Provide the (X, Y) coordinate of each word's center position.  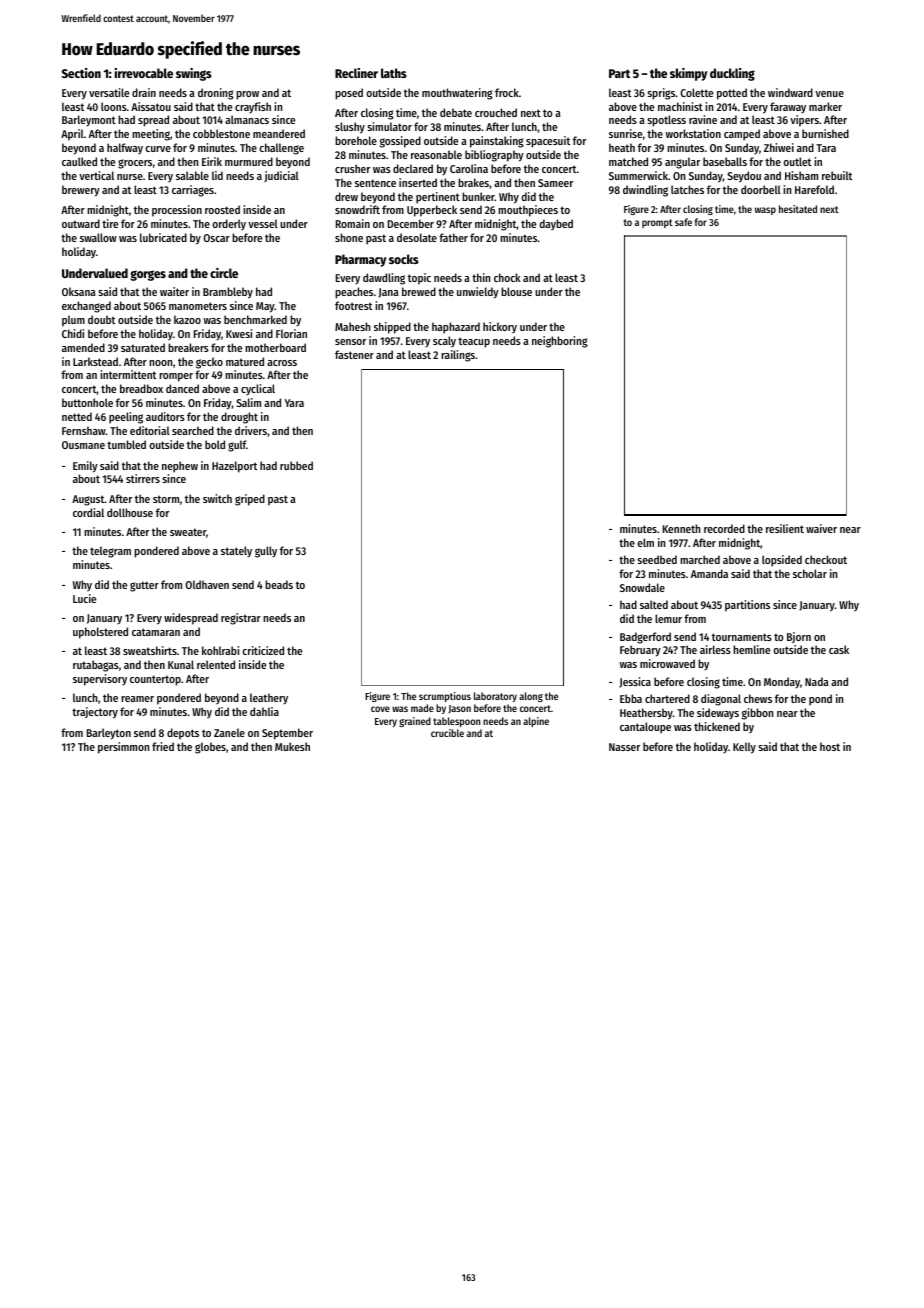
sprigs (661, 94)
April (72, 135)
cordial (88, 512)
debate (456, 112)
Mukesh (292, 746)
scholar (810, 573)
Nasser (624, 747)
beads (279, 584)
